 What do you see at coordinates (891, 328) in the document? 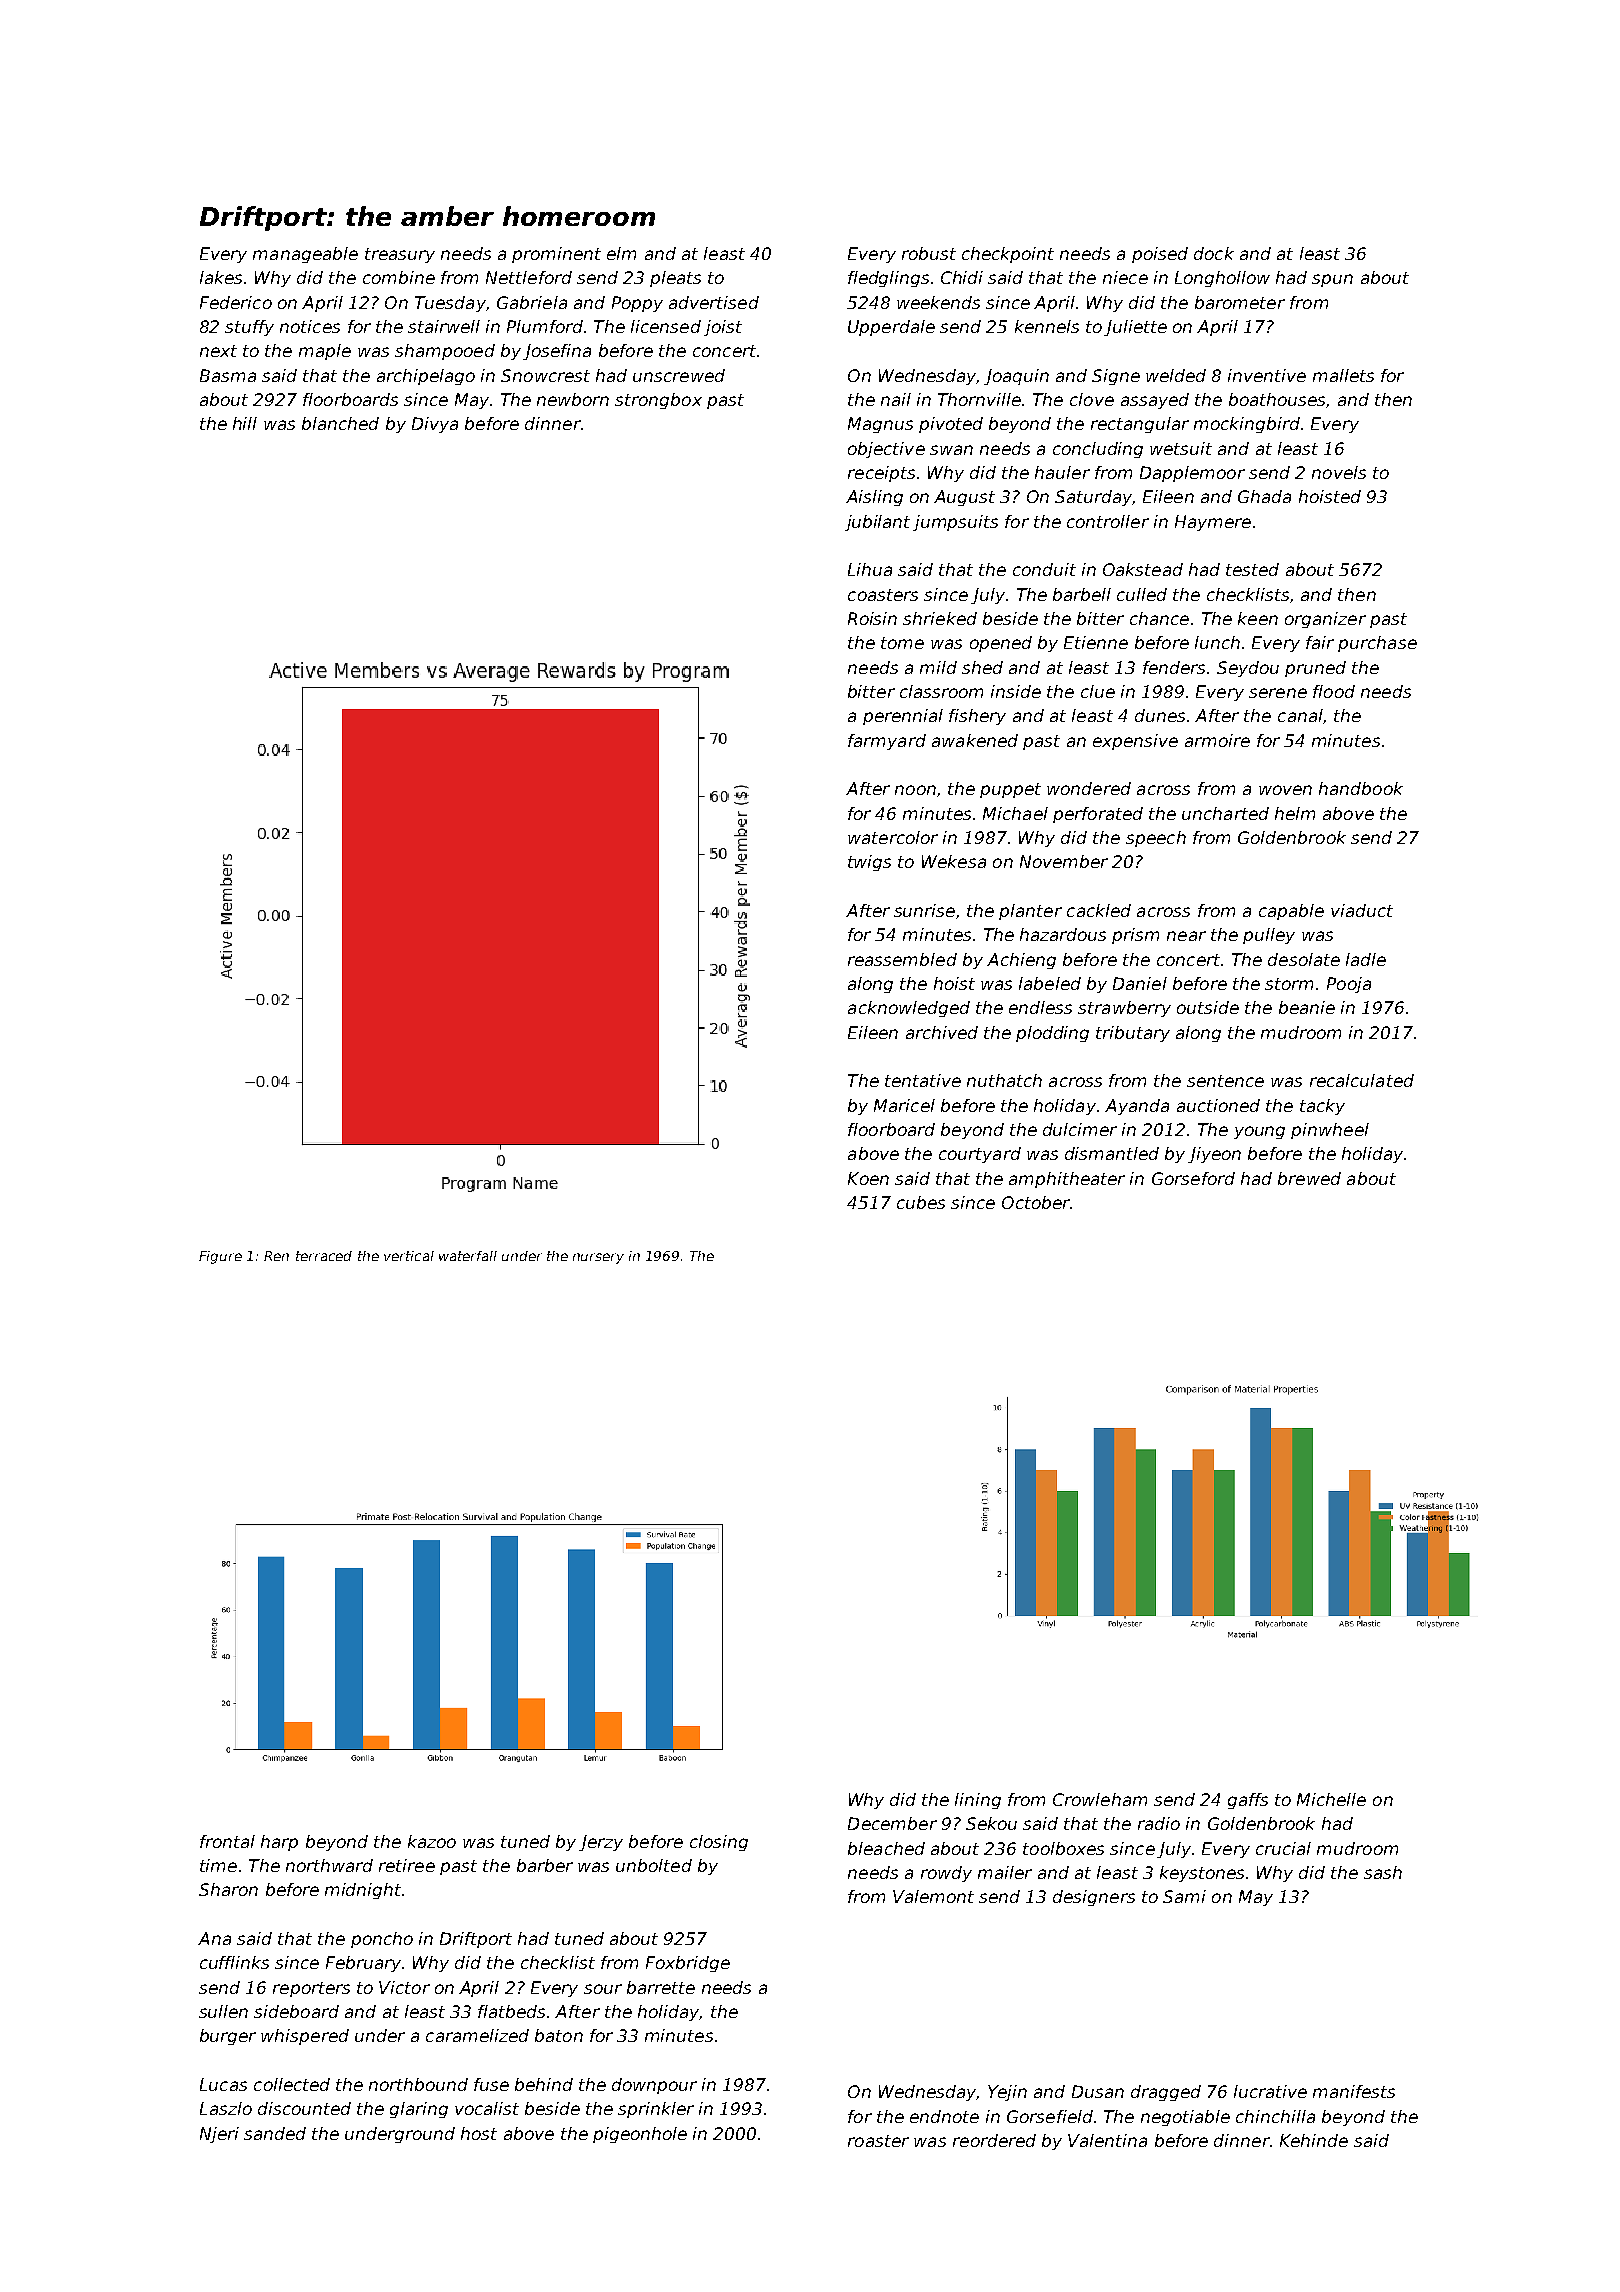
I see `Upperdale` at bounding box center [891, 328].
